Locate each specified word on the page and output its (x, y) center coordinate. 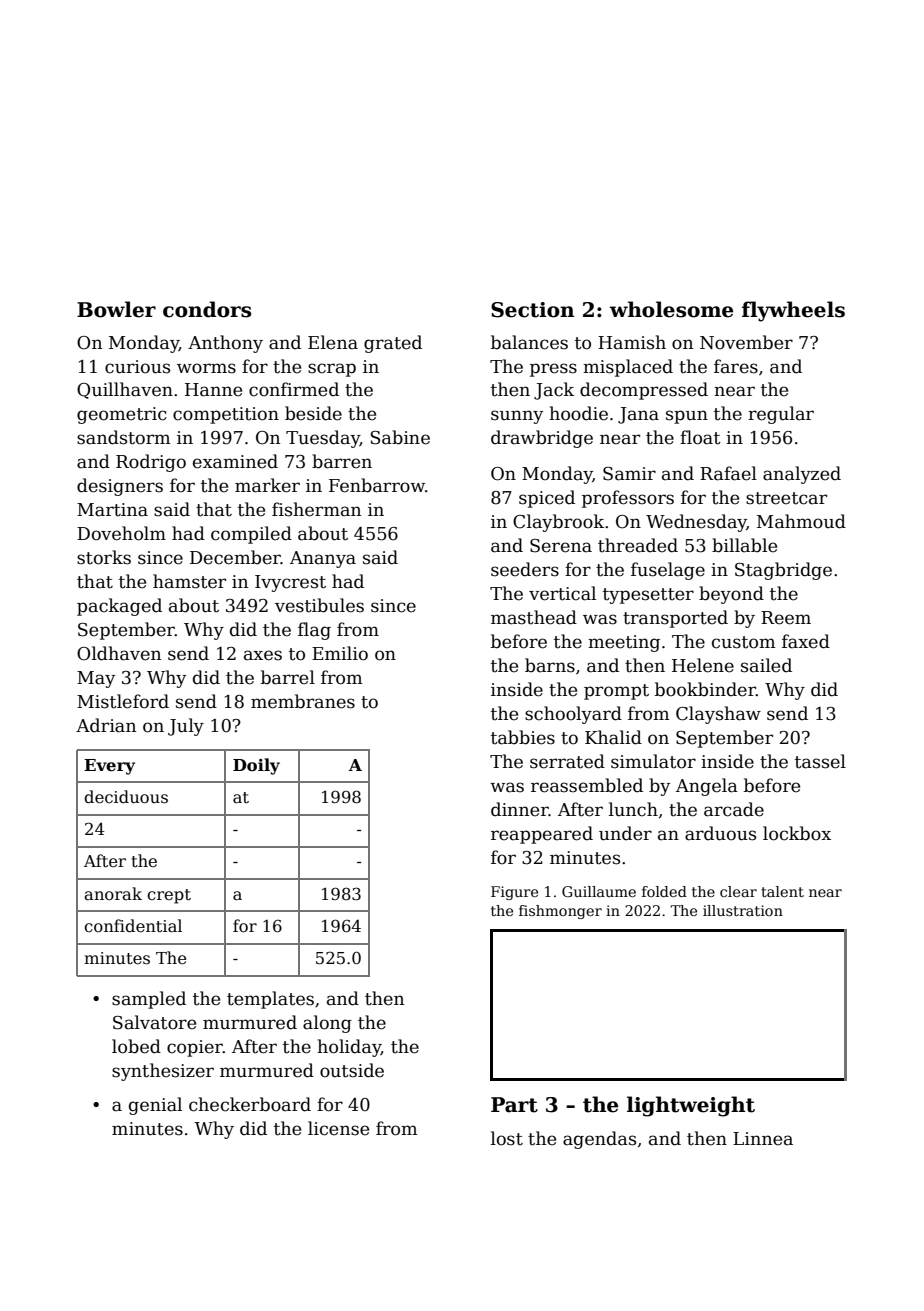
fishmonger (560, 912)
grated (393, 344)
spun (687, 417)
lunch (633, 809)
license (338, 1128)
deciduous (126, 797)
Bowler (116, 309)
